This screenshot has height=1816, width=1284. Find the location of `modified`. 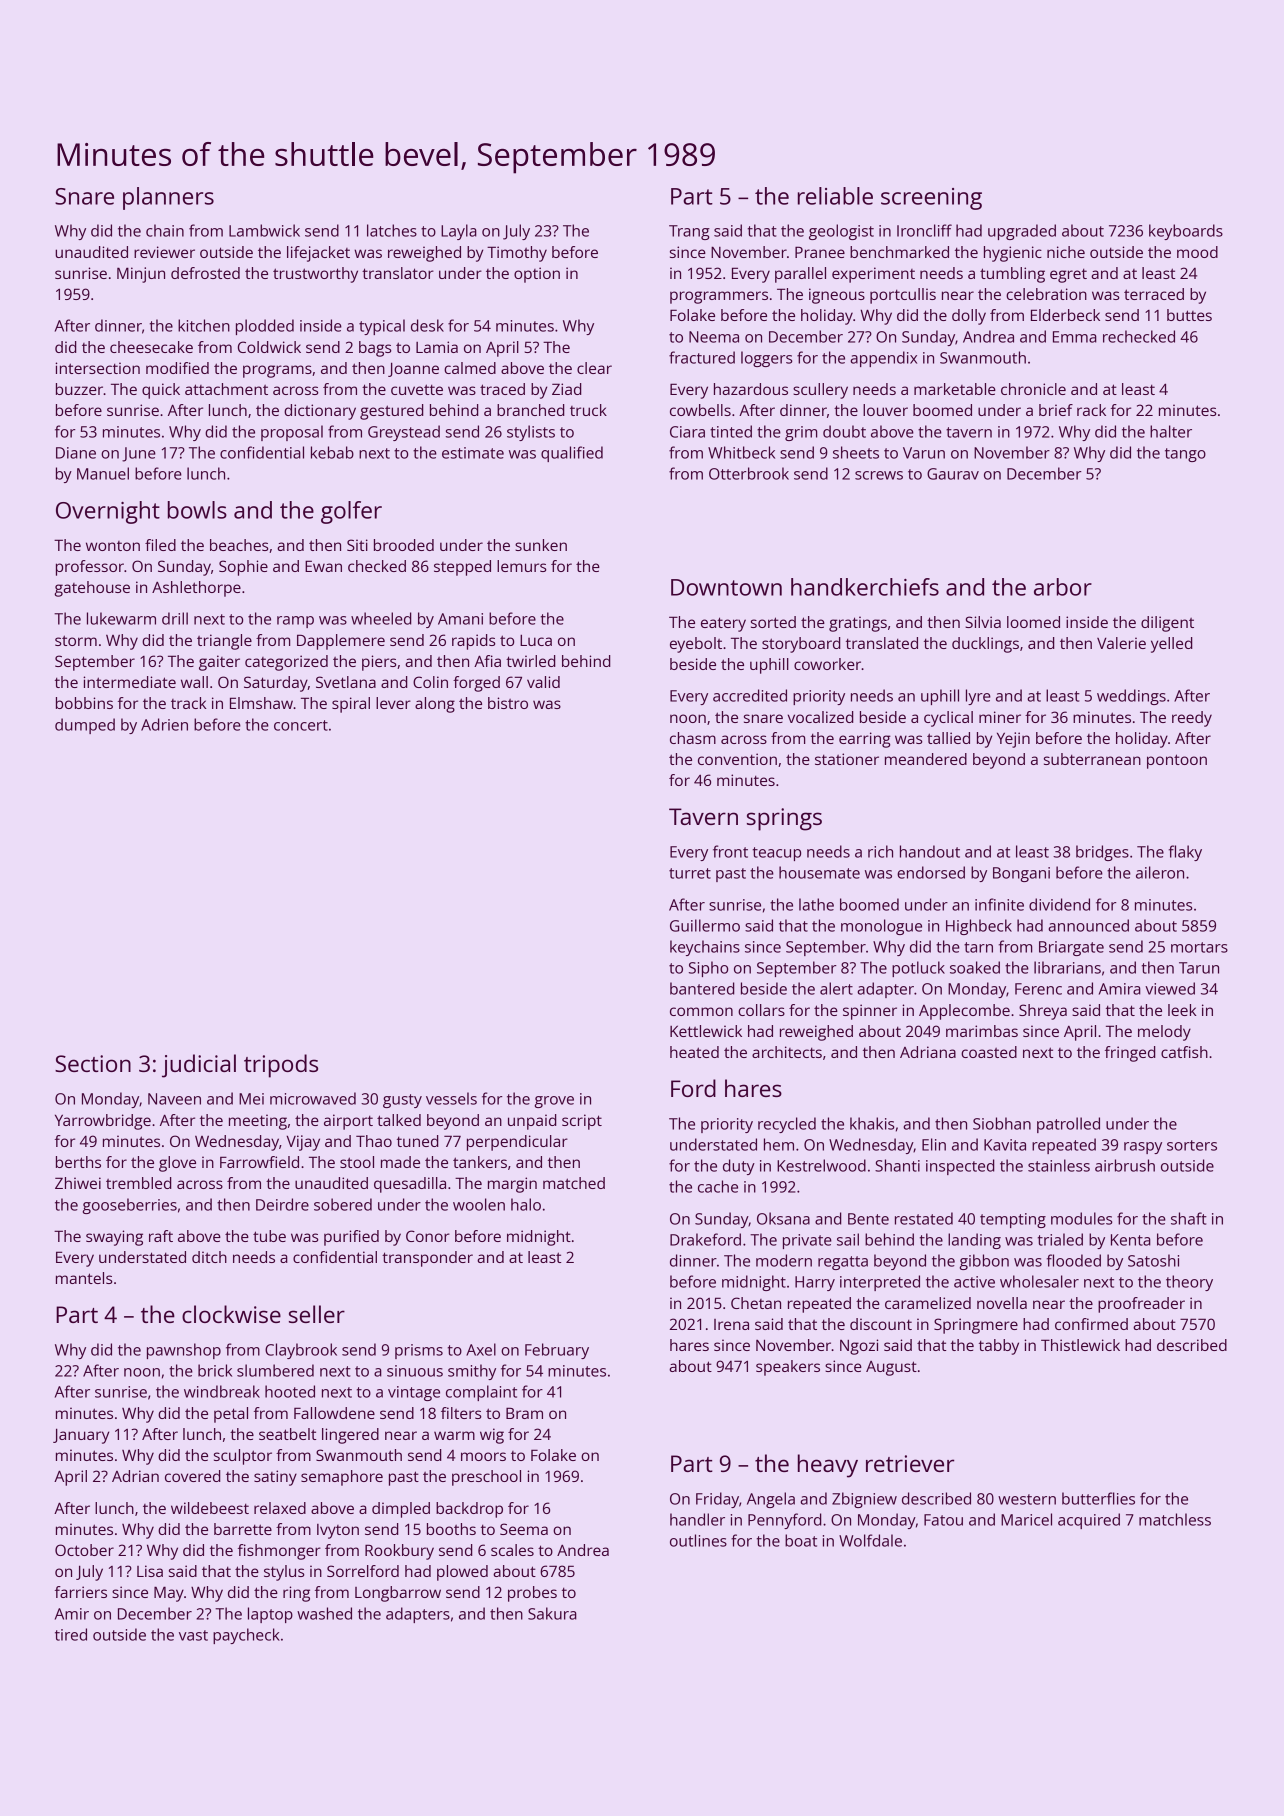

modified is located at coordinates (177, 368).
